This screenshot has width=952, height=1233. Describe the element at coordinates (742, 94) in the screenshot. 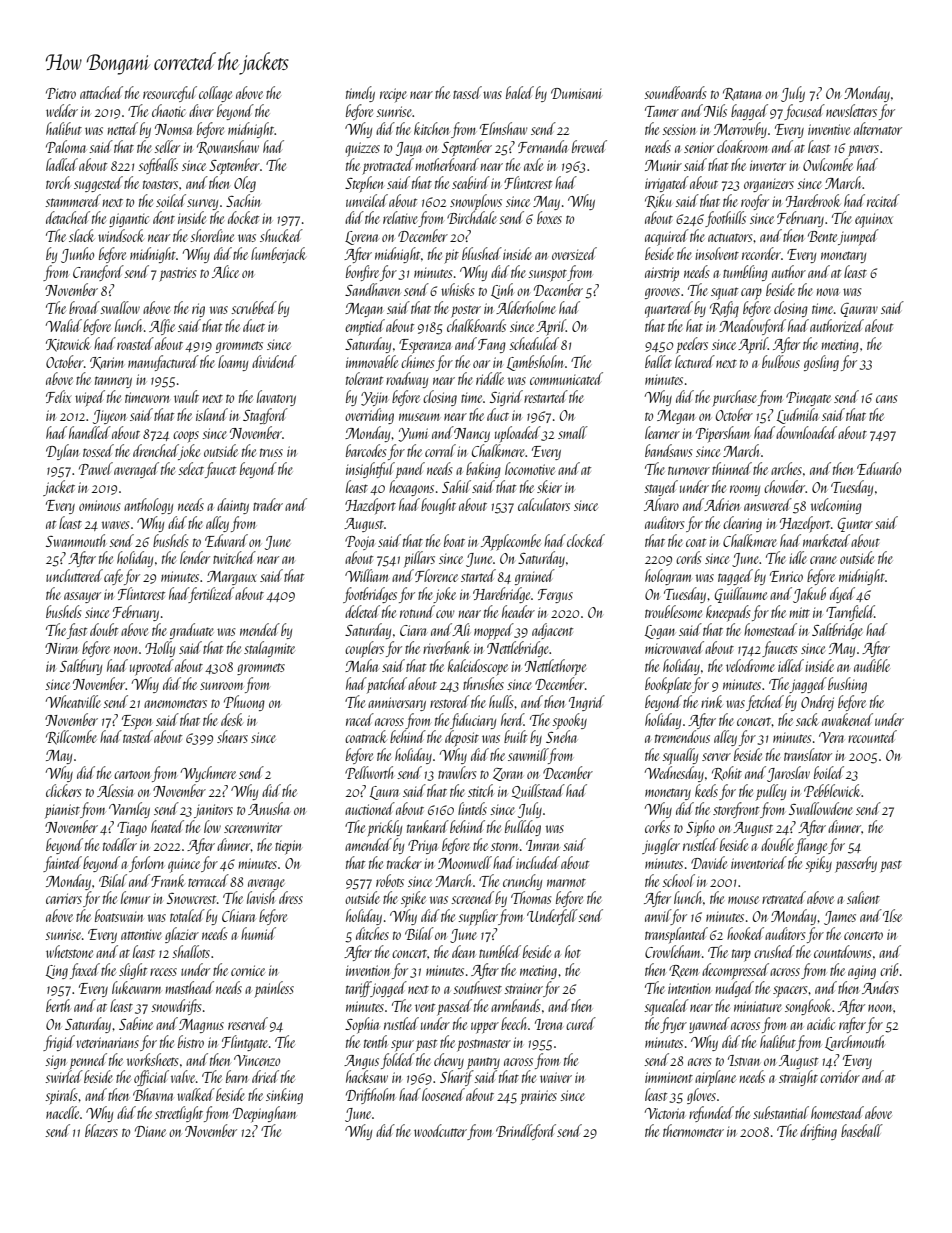

I see `Ratana` at that location.
